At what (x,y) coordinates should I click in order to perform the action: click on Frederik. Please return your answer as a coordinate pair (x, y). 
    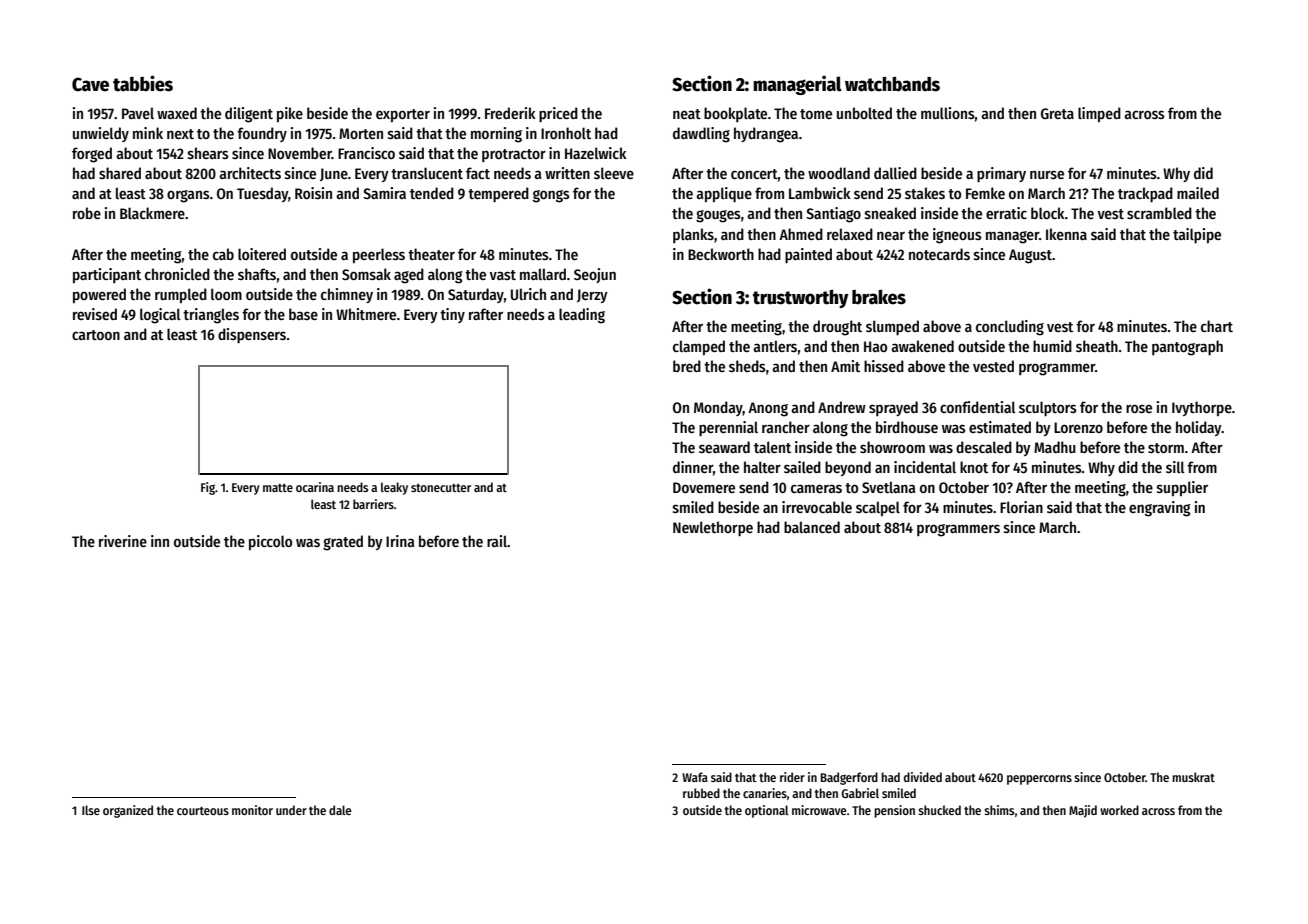
    Looking at the image, I should click on (510, 113).
